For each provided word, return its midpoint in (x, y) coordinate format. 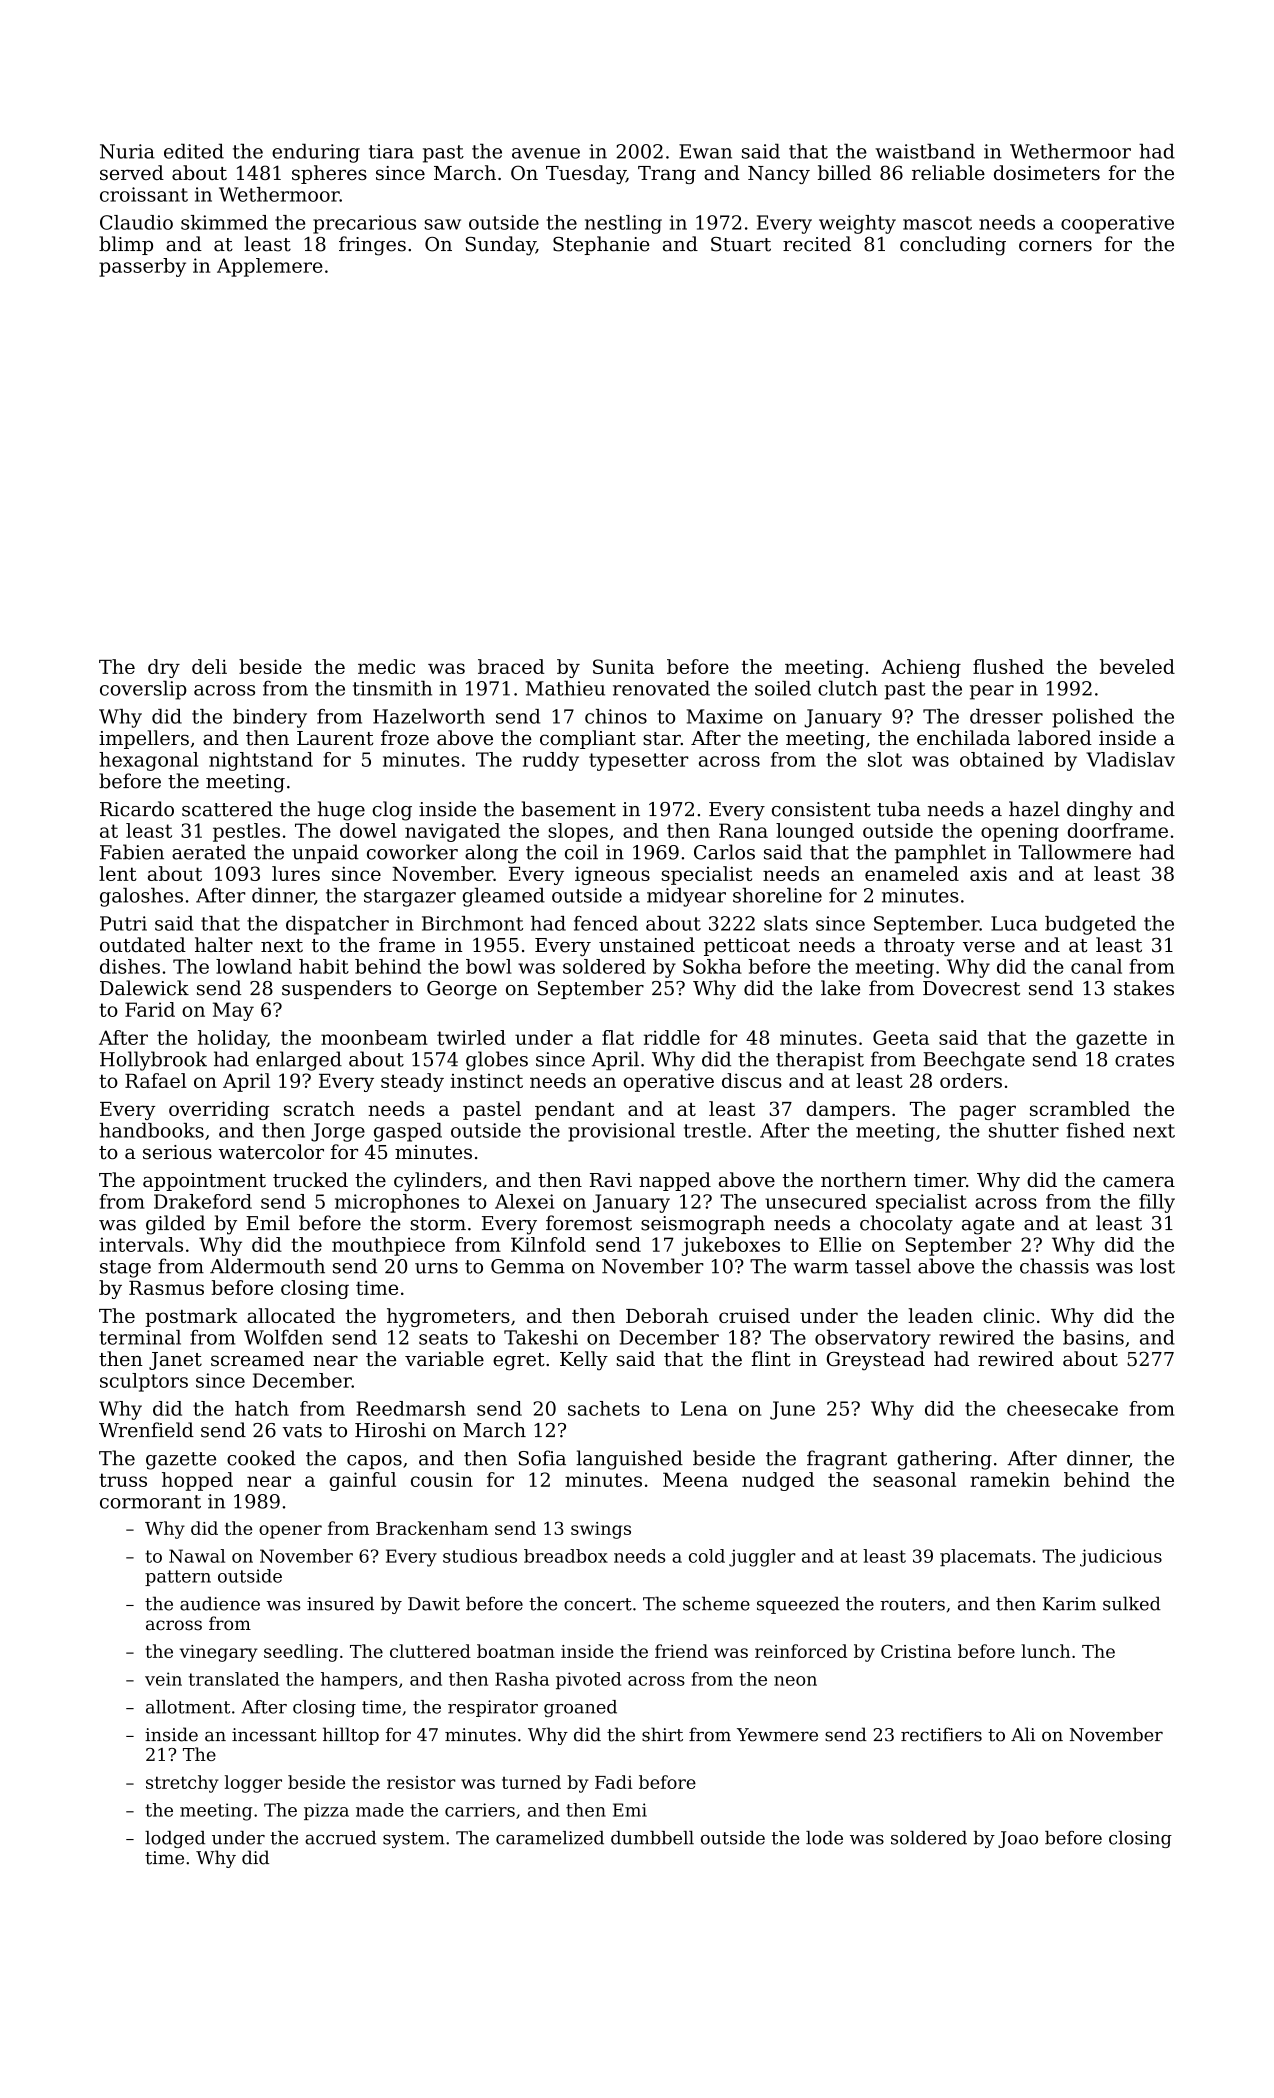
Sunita (623, 666)
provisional (621, 1132)
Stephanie (601, 245)
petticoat (747, 947)
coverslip (143, 690)
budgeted (1090, 925)
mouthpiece (388, 1246)
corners (1055, 246)
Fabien (132, 852)
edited (194, 151)
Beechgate (974, 1061)
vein (163, 1679)
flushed (1008, 666)
